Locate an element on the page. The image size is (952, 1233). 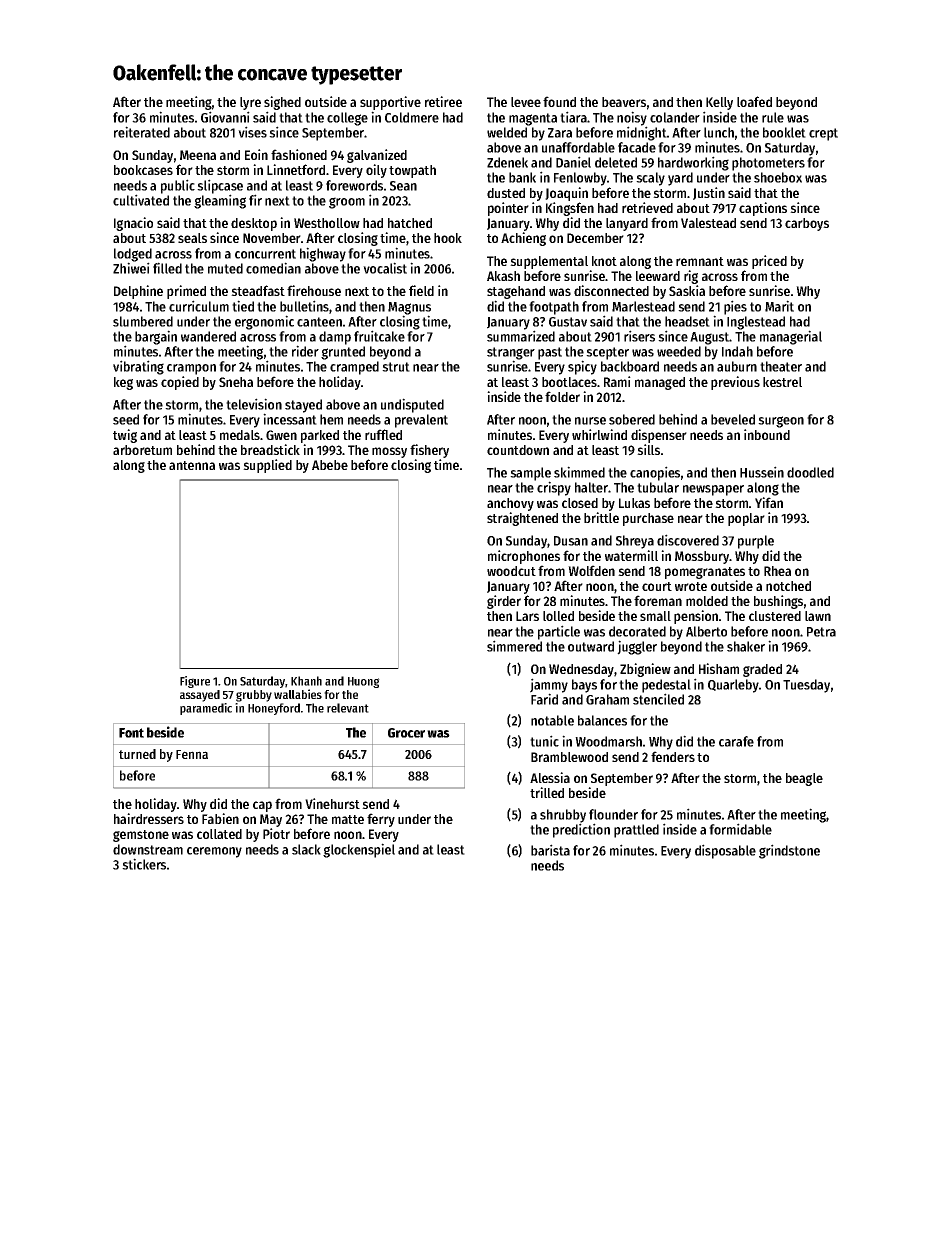
antenna is located at coordinates (192, 465).
